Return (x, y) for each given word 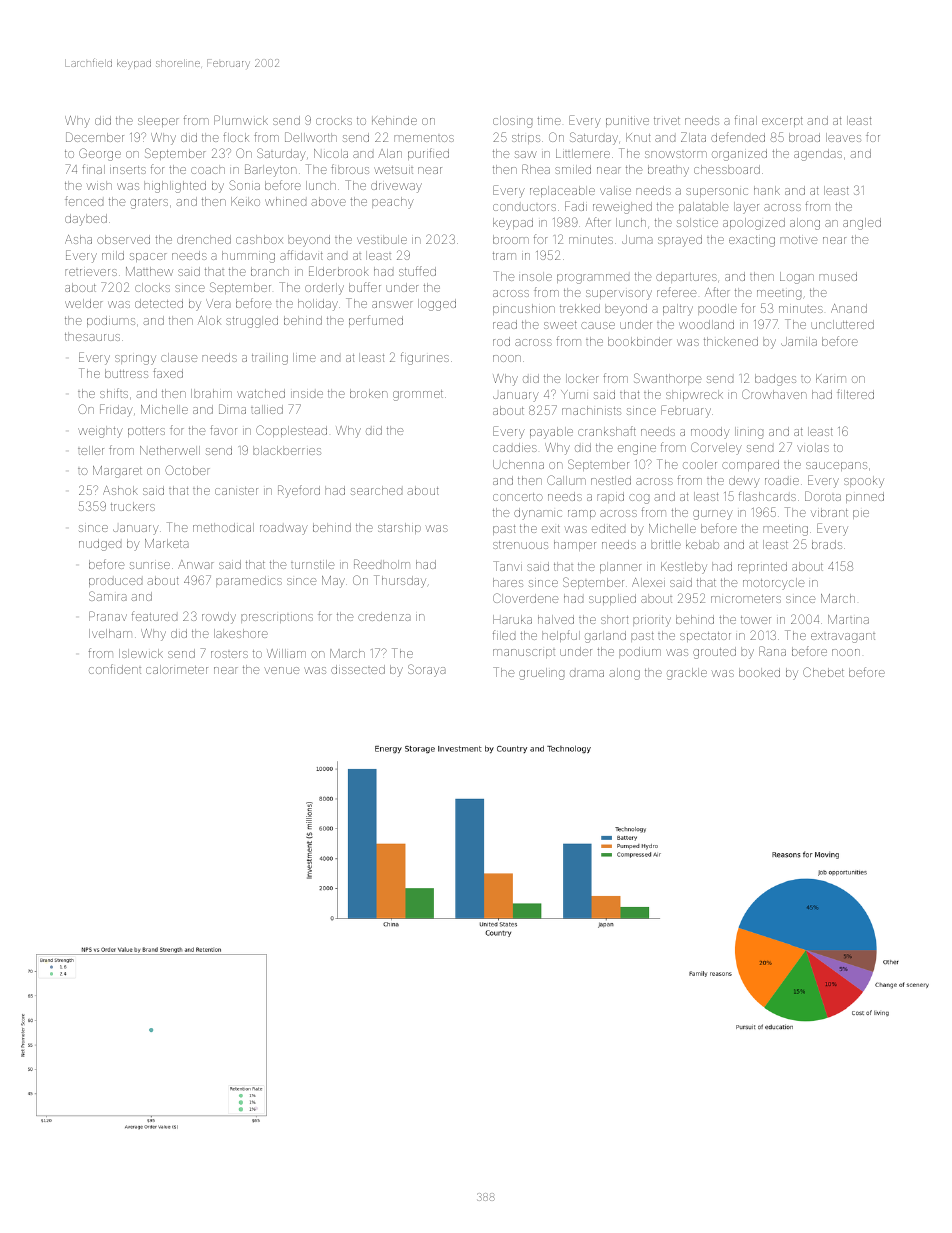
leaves (843, 137)
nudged (100, 545)
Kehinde (394, 120)
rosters (229, 654)
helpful (561, 636)
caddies (515, 447)
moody (710, 433)
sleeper (158, 121)
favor (223, 430)
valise (615, 190)
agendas (818, 155)
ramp (582, 514)
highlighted (175, 187)
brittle (666, 544)
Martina (848, 619)
